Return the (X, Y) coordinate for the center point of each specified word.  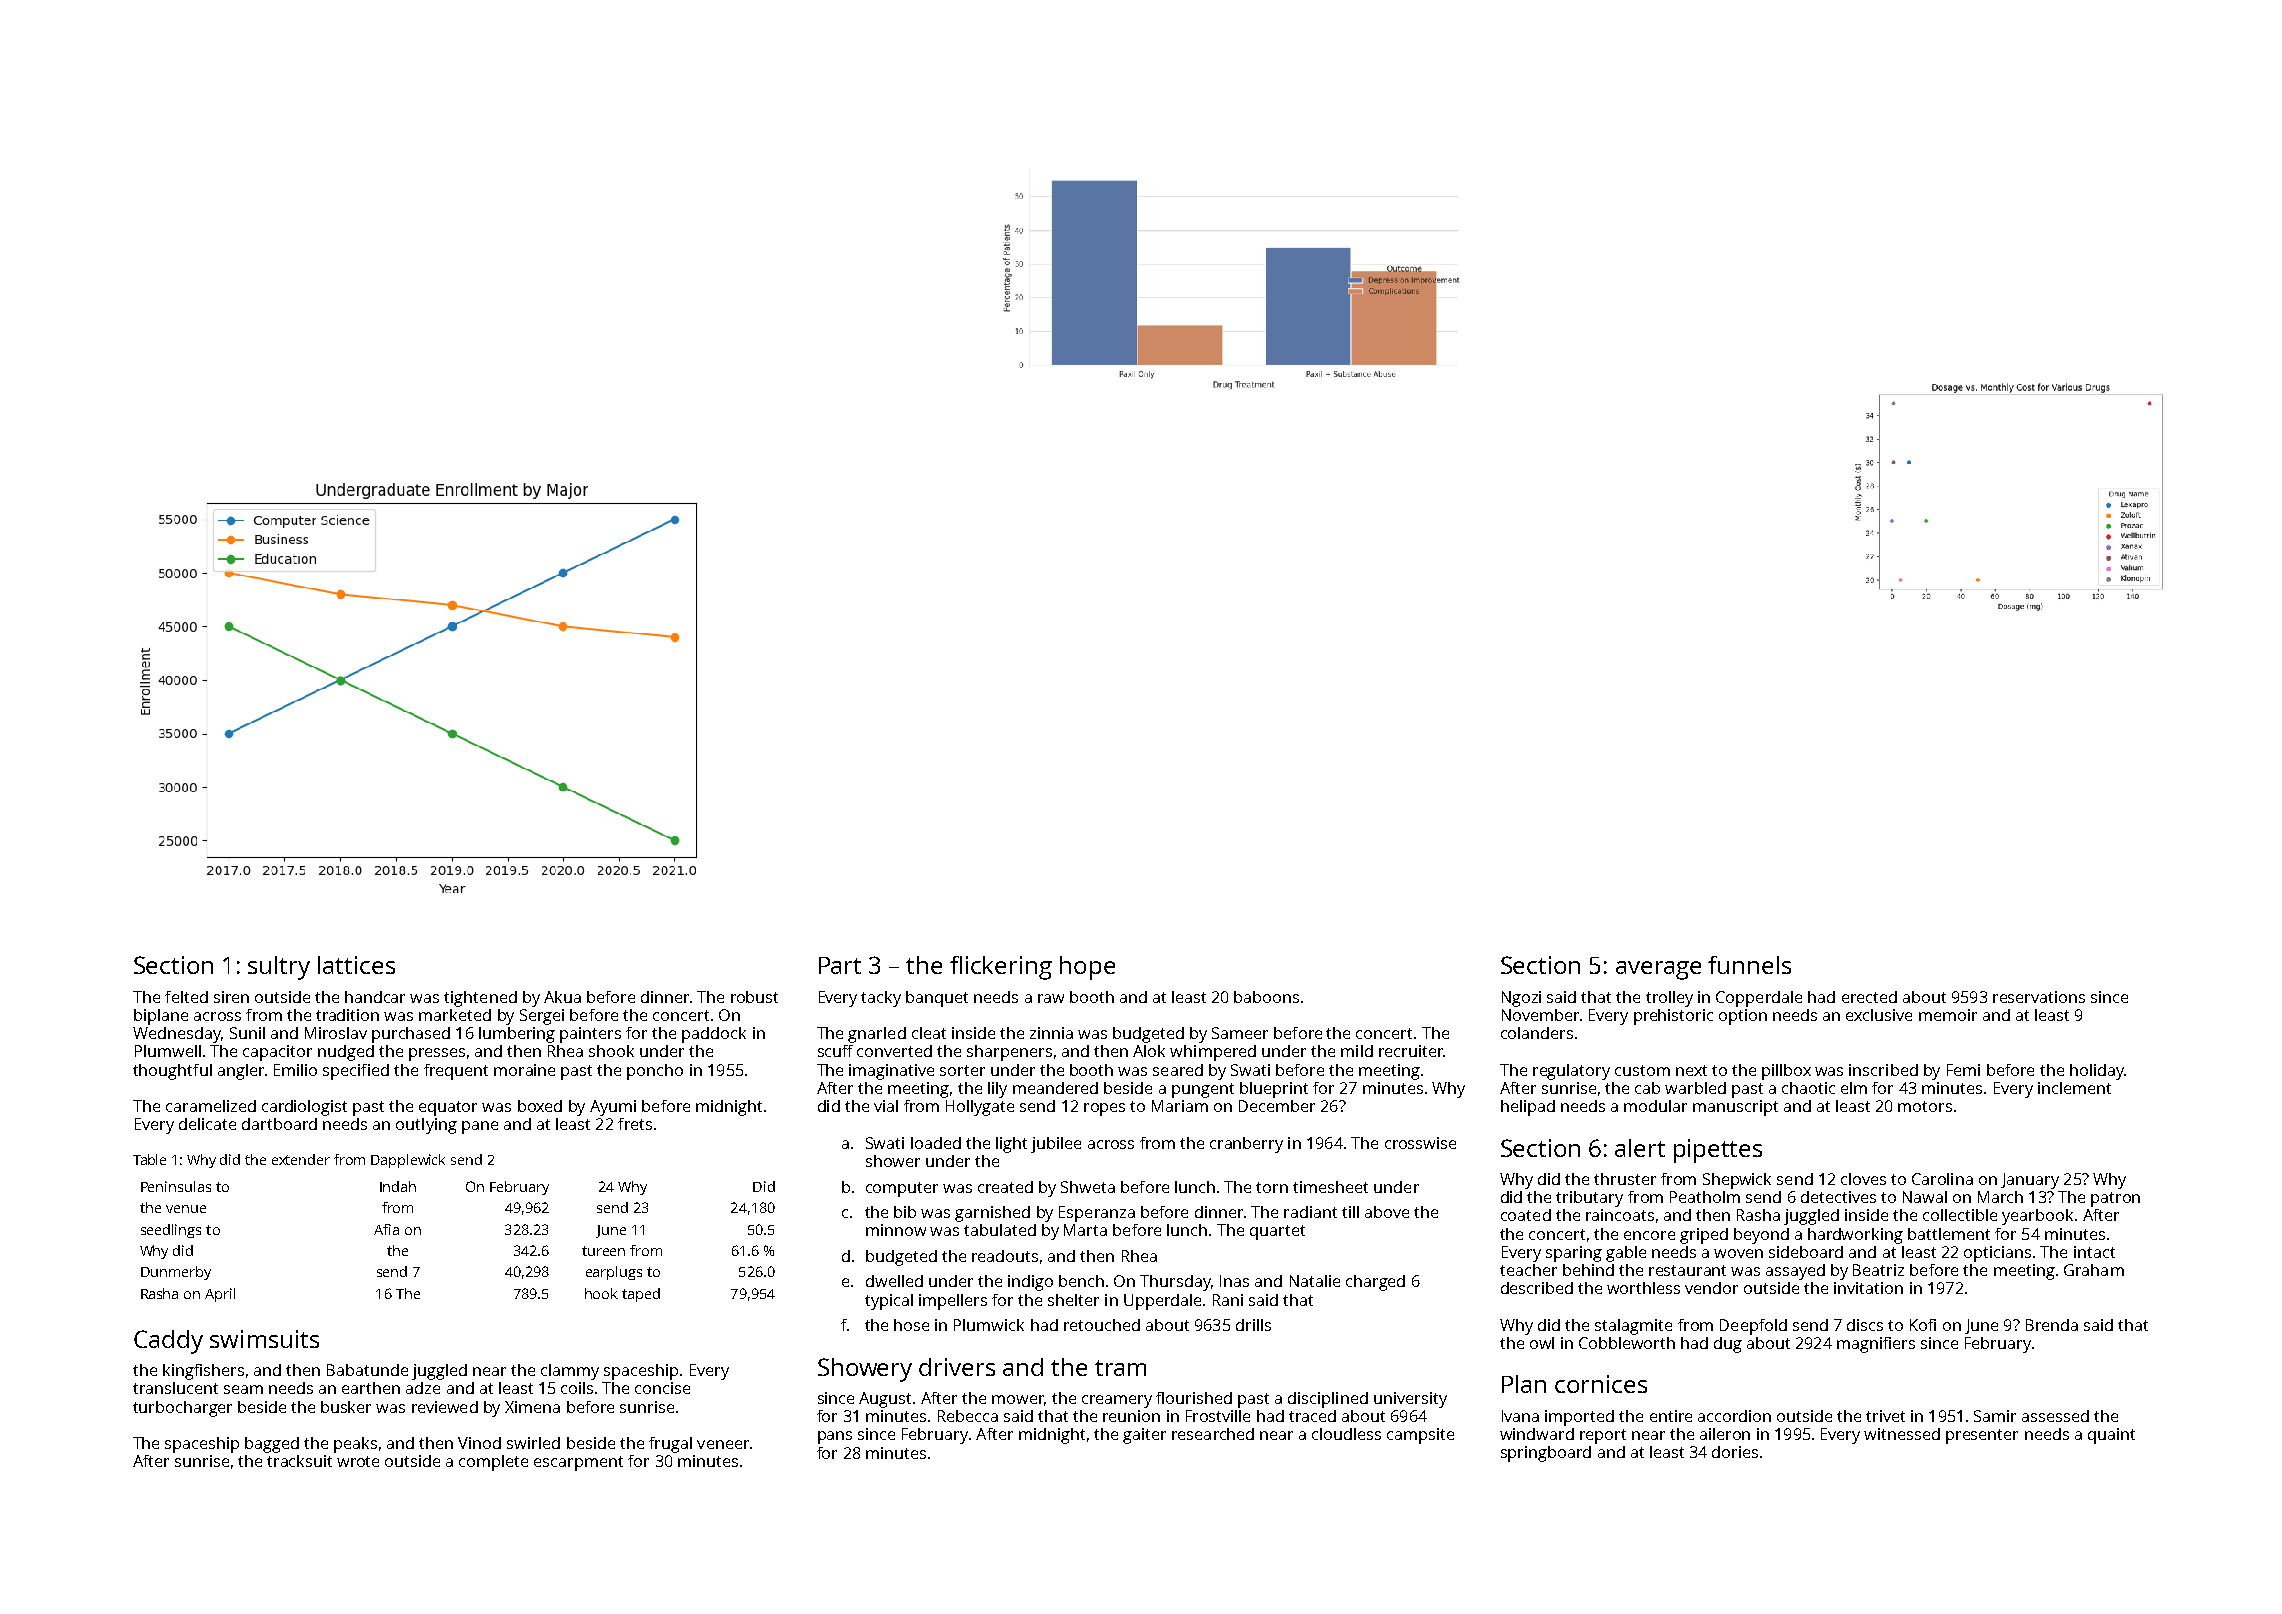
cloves (1863, 1179)
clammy (570, 1372)
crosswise (1420, 1143)
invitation (1868, 1288)
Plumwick (989, 1325)
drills (1253, 1325)
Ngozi (1521, 999)
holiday (2097, 1072)
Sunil (247, 1033)
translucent (175, 1388)
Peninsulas (176, 1186)
